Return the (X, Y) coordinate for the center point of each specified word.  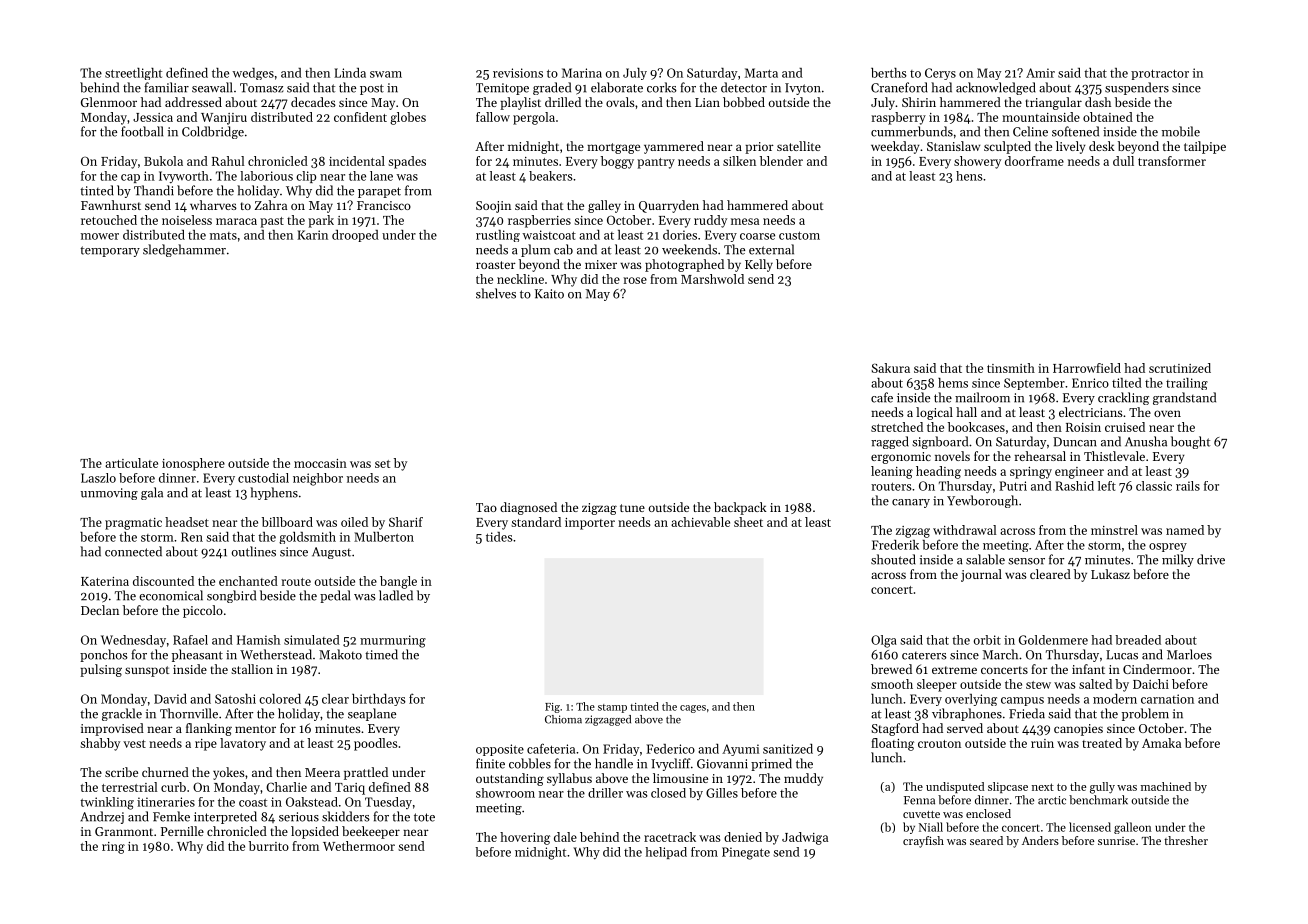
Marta (761, 73)
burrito (269, 846)
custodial (263, 478)
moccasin (320, 463)
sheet (748, 522)
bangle (398, 582)
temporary (110, 251)
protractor (1160, 74)
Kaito (549, 294)
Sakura (890, 368)
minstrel (1114, 530)
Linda (350, 73)
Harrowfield (1087, 368)
